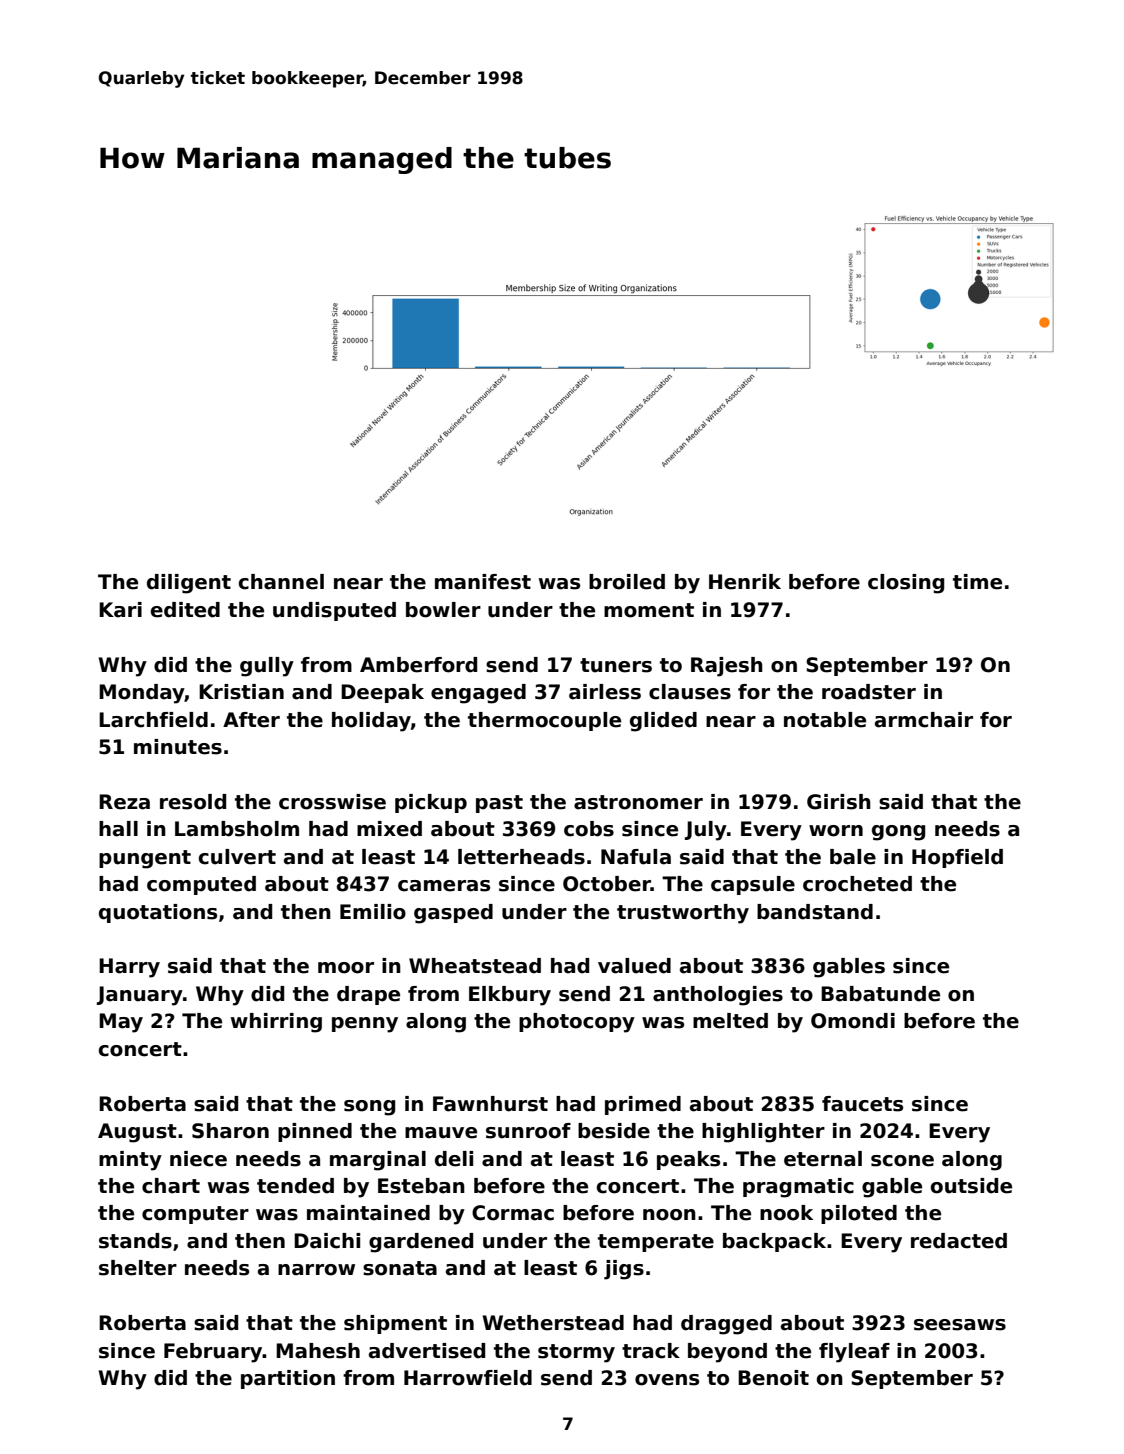  What do you see at coordinates (643, 1105) in the image?
I see `primed` at bounding box center [643, 1105].
